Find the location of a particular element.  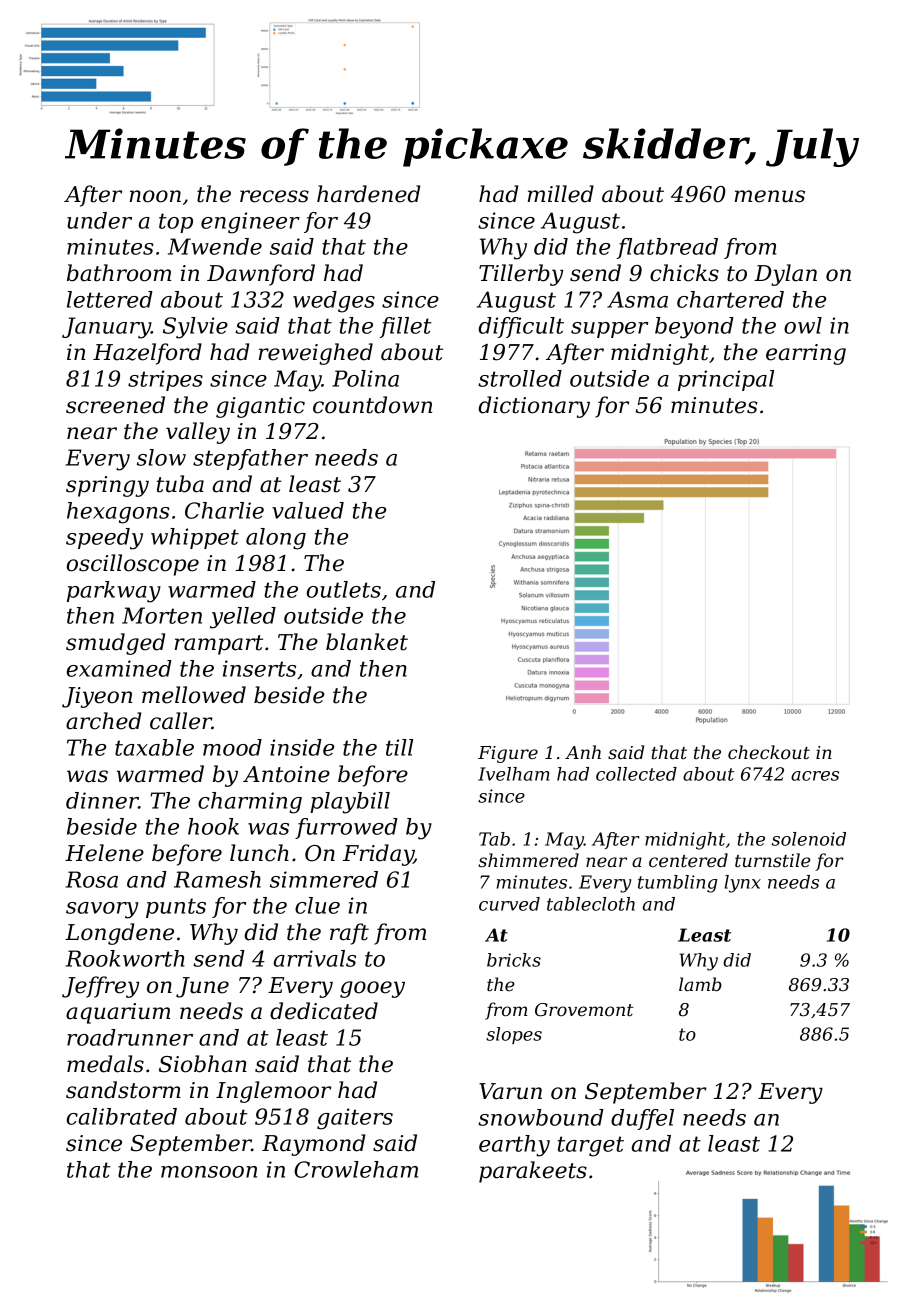

playbill is located at coordinates (350, 803).
